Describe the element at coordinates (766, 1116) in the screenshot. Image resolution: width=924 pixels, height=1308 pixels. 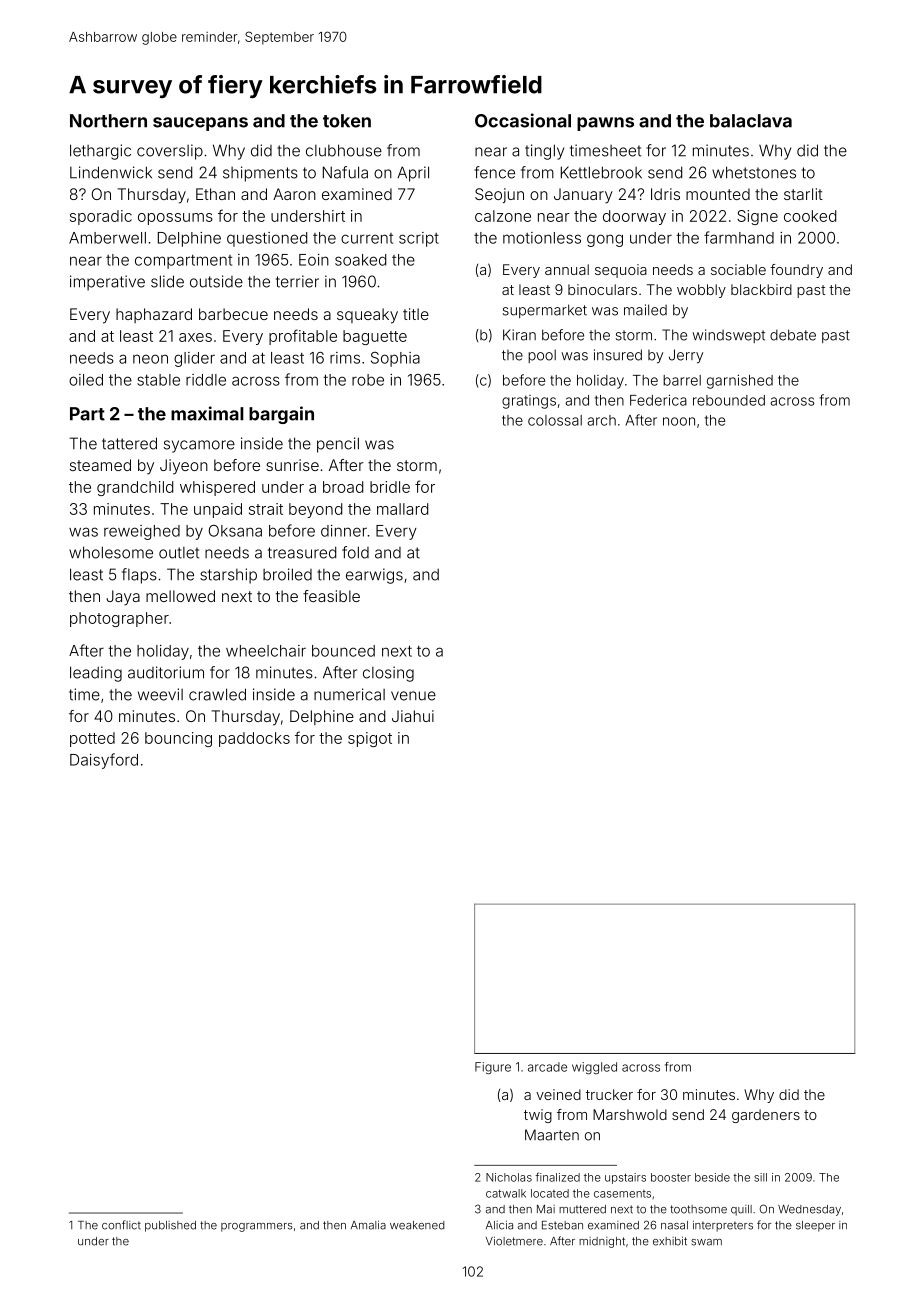
I see `gardeners` at that location.
